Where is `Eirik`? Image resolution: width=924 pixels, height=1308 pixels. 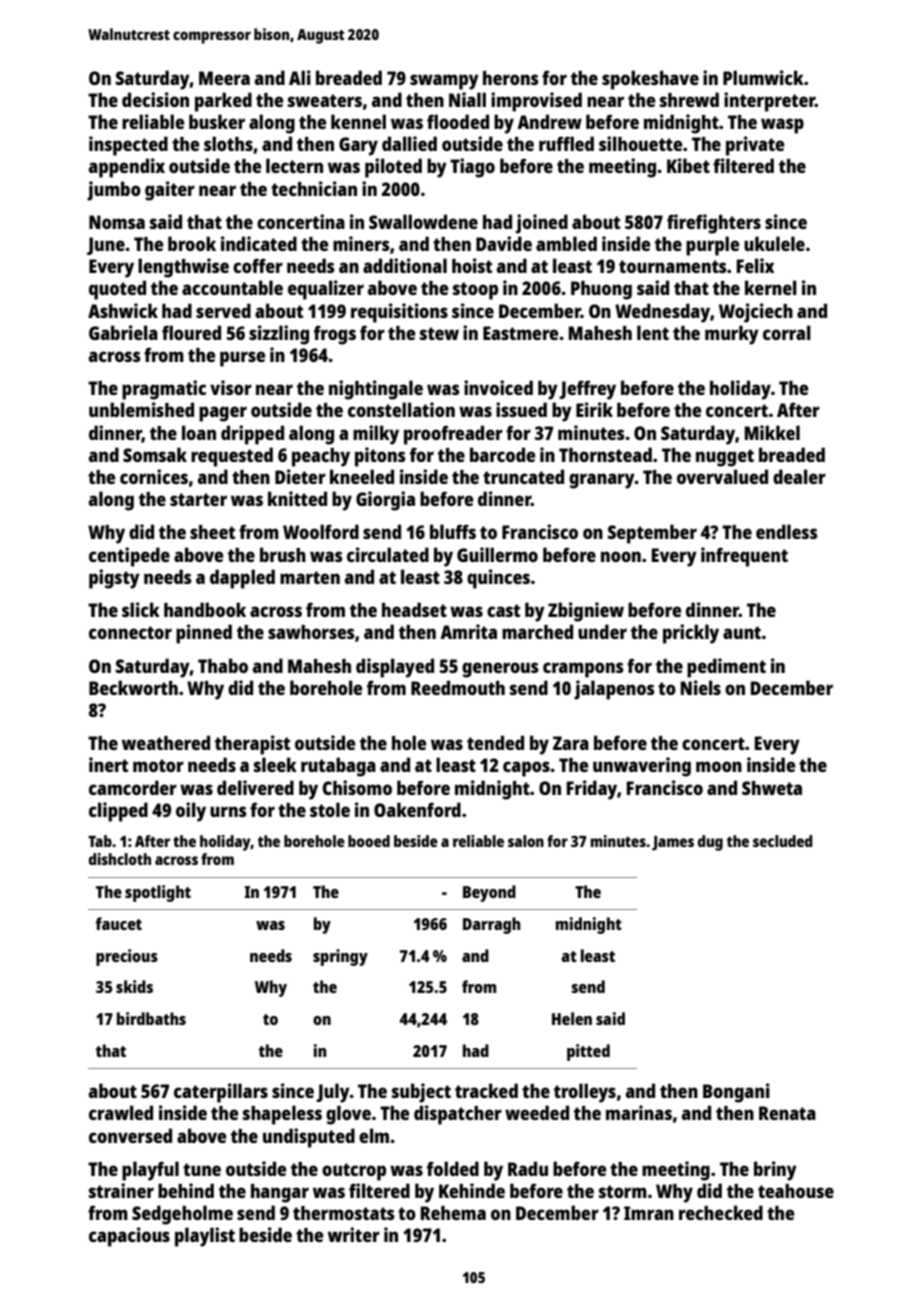 Eirik is located at coordinates (594, 409).
